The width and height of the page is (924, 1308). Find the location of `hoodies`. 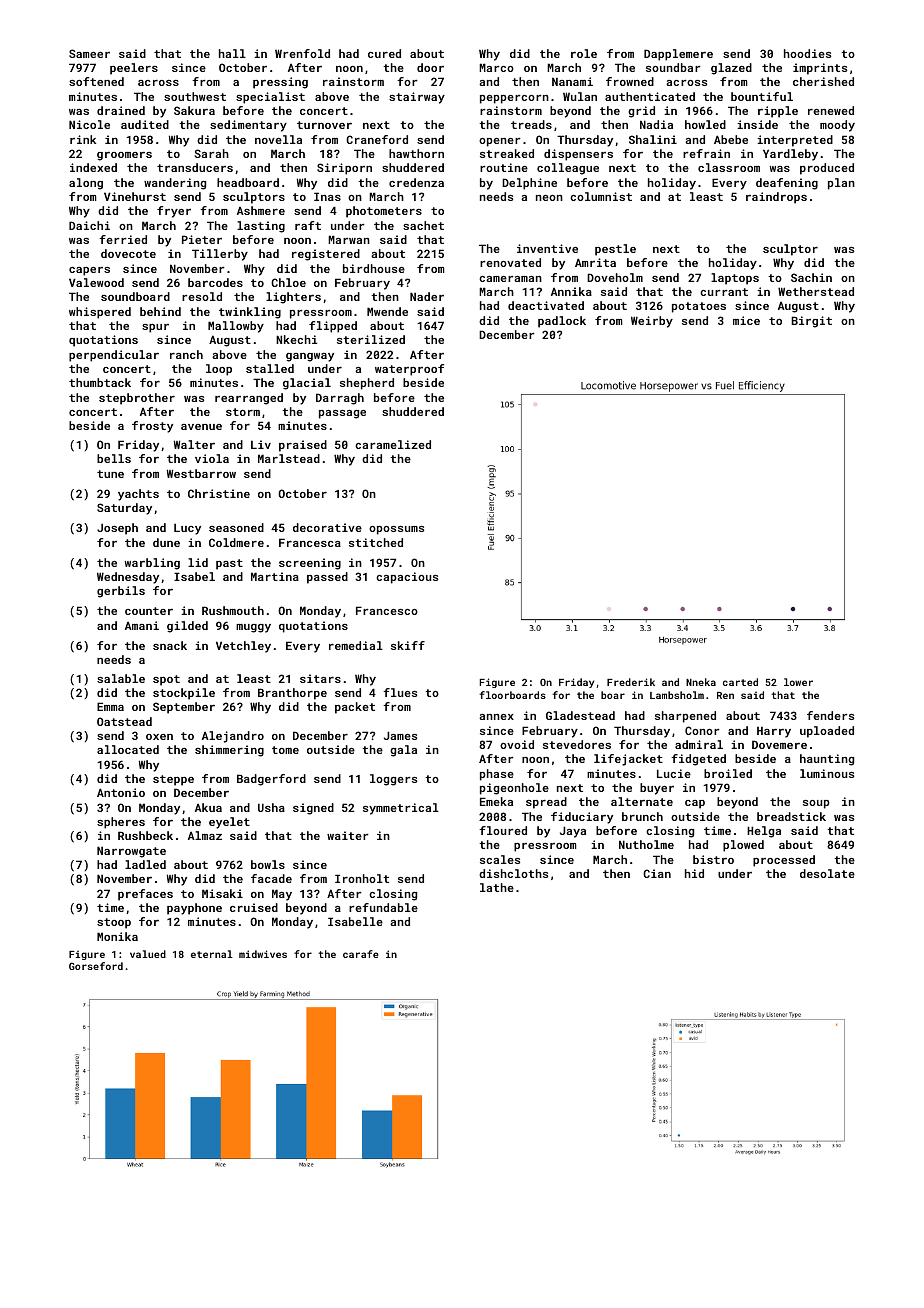

hoodies is located at coordinates (807, 53).
